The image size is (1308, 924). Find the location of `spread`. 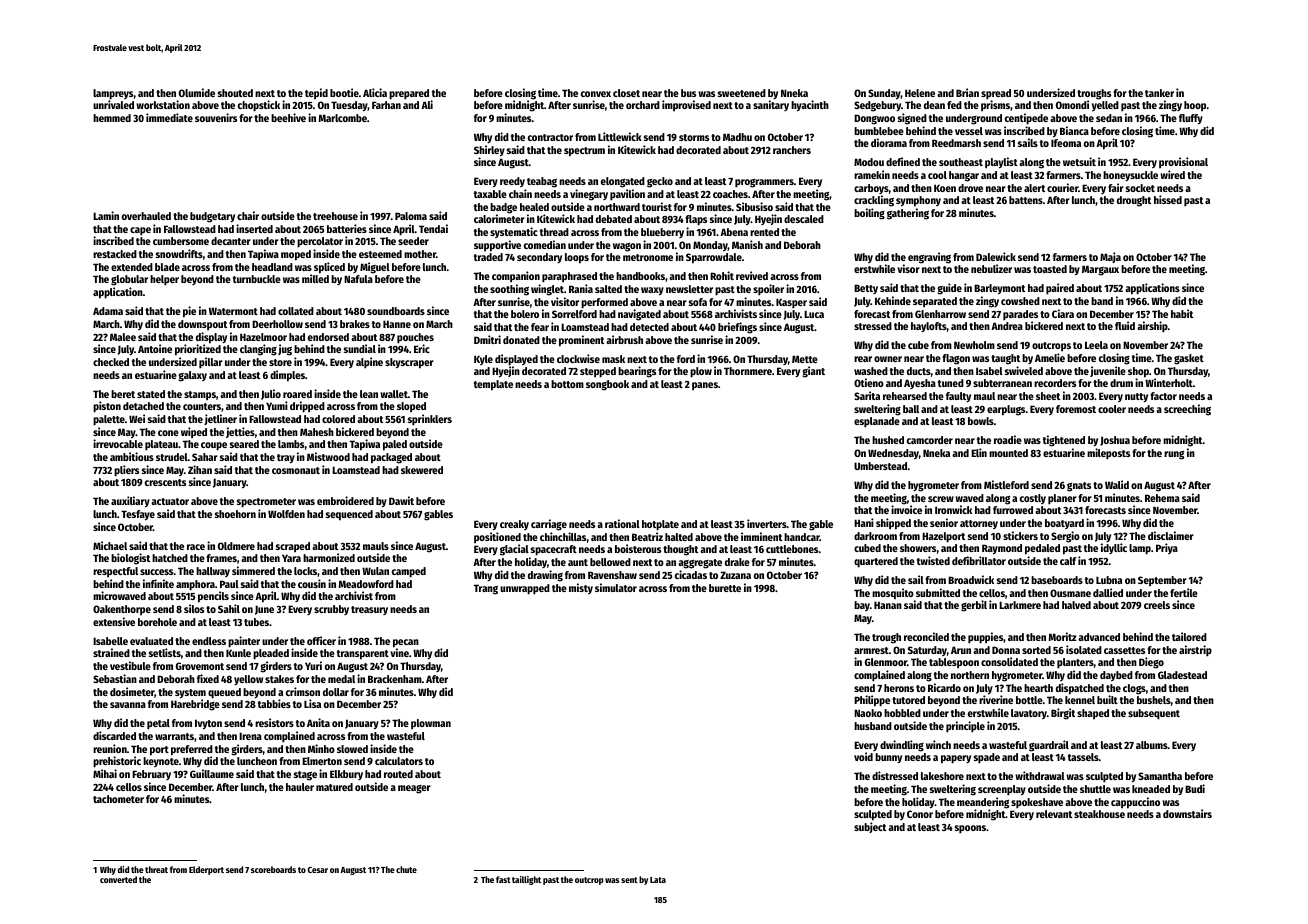

spread is located at coordinates (996, 94).
